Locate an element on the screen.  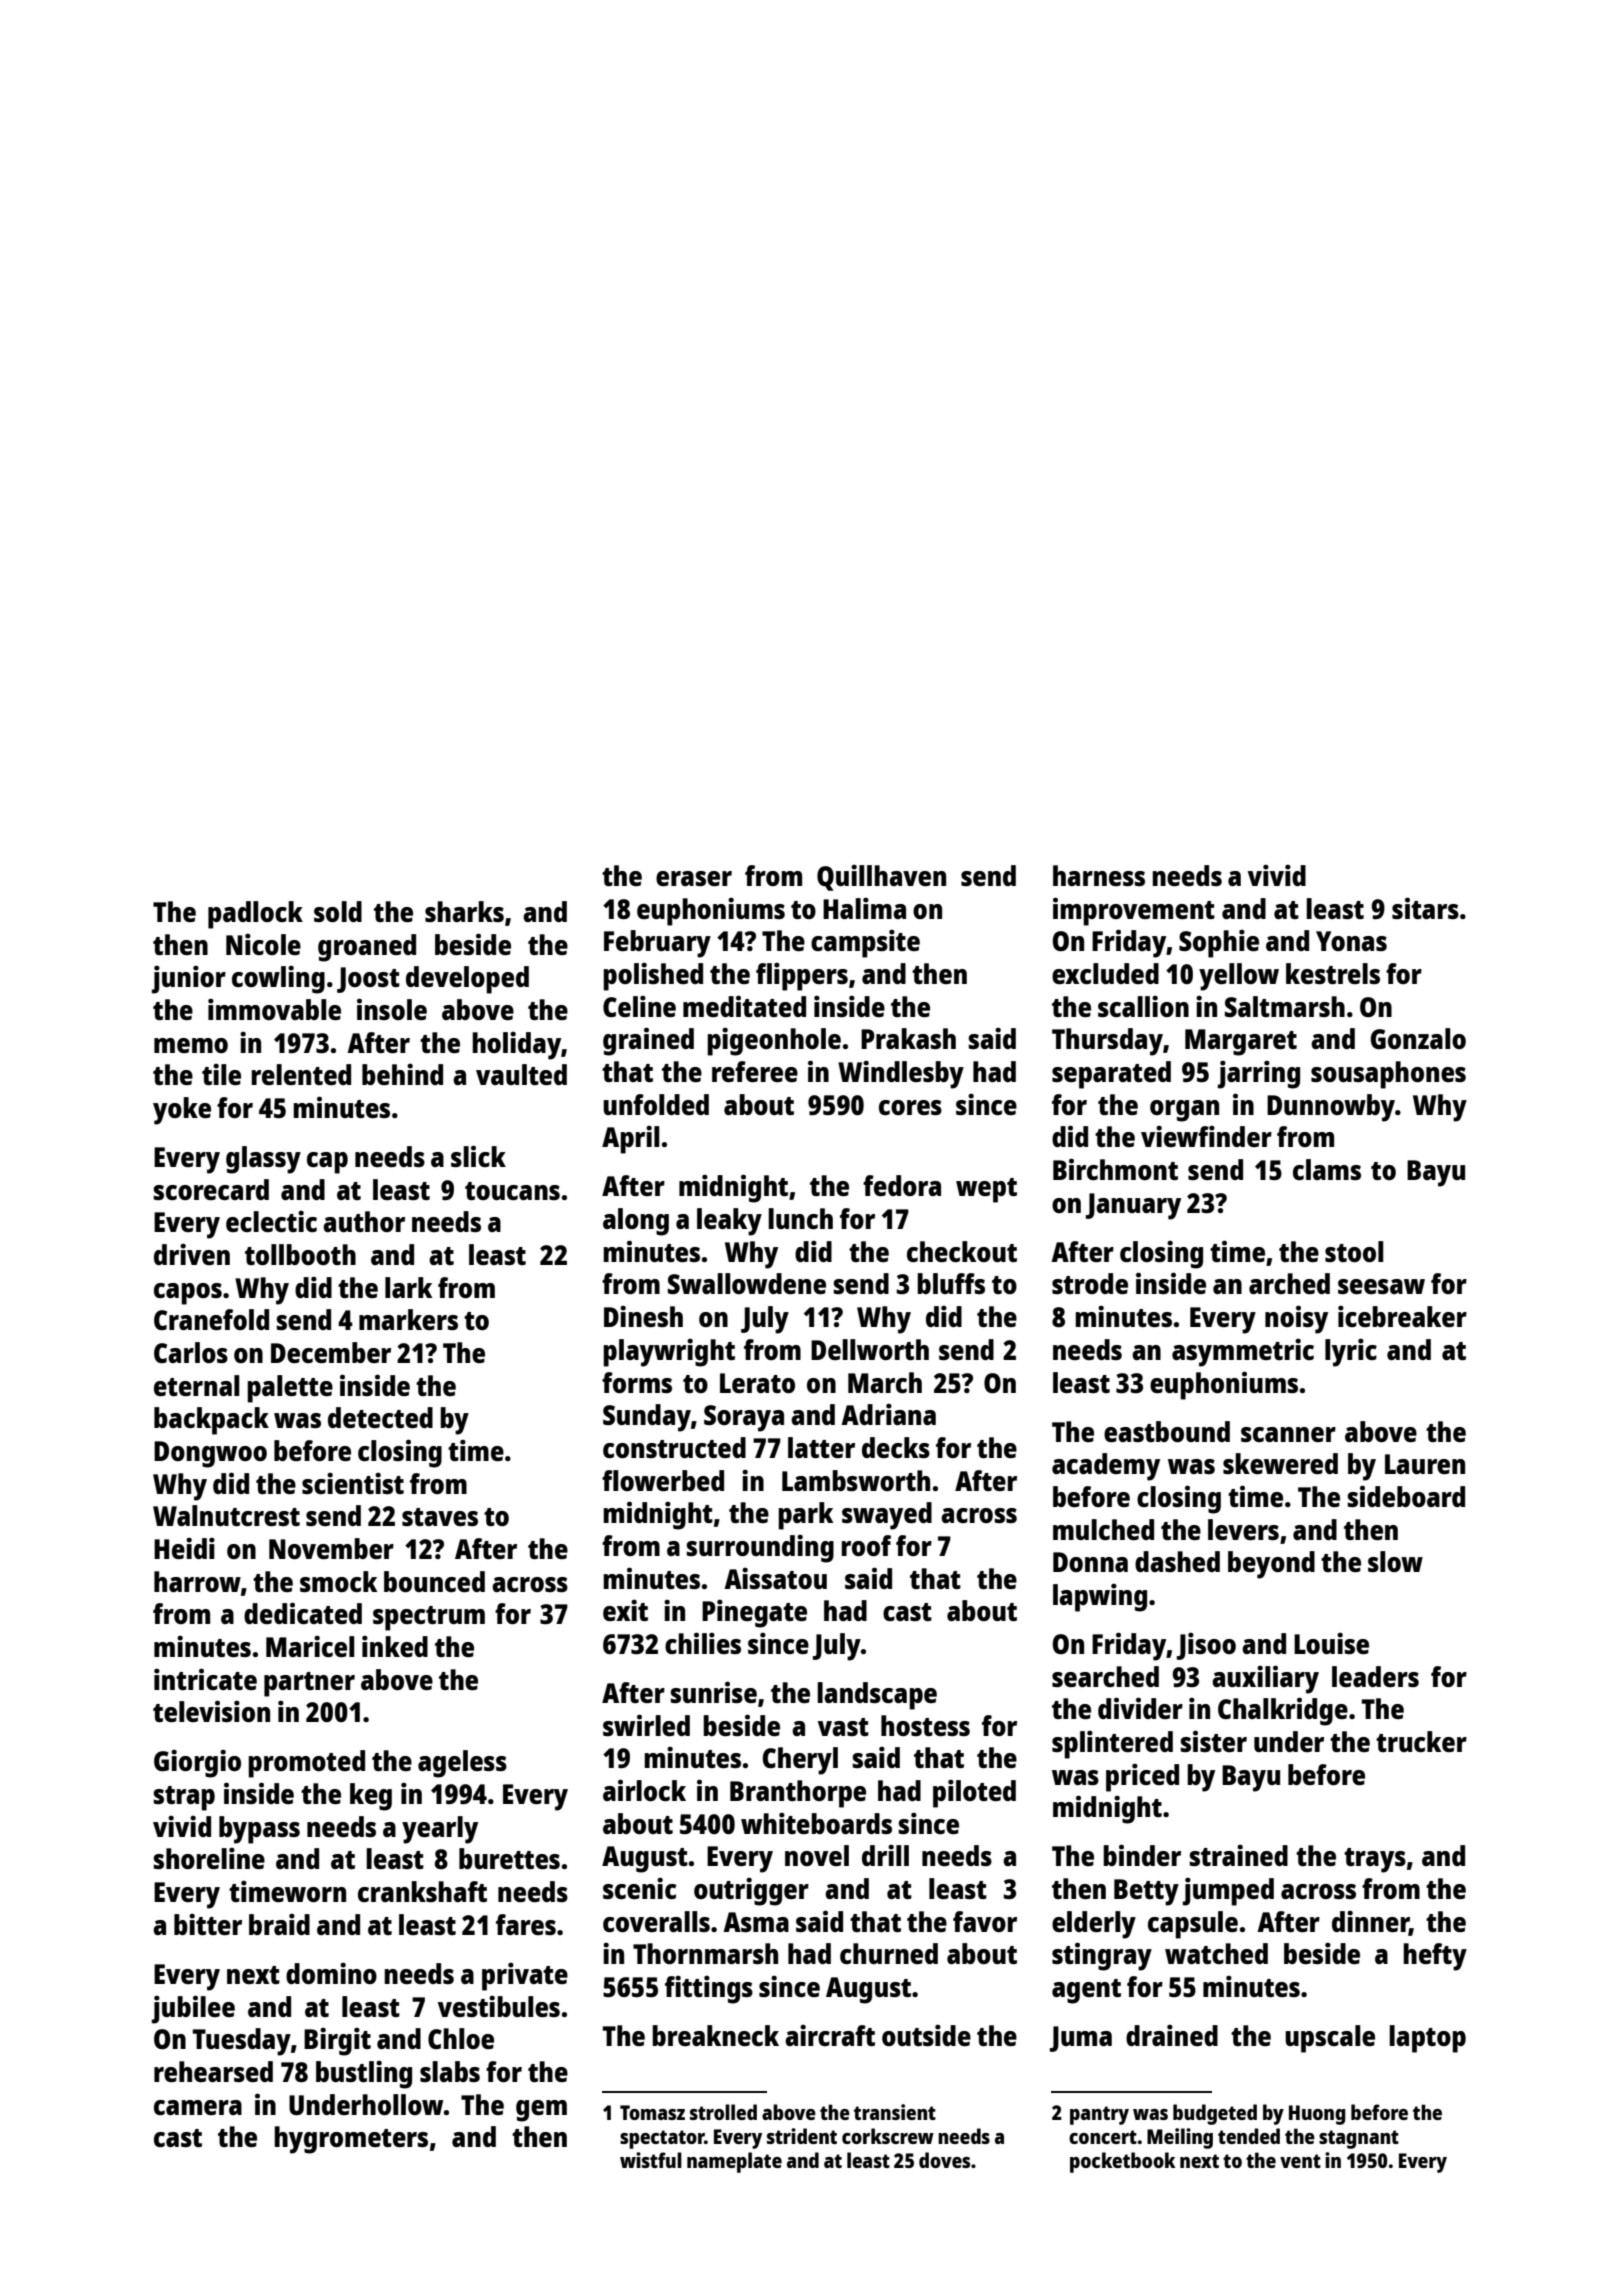
hygrometers is located at coordinates (351, 2140).
